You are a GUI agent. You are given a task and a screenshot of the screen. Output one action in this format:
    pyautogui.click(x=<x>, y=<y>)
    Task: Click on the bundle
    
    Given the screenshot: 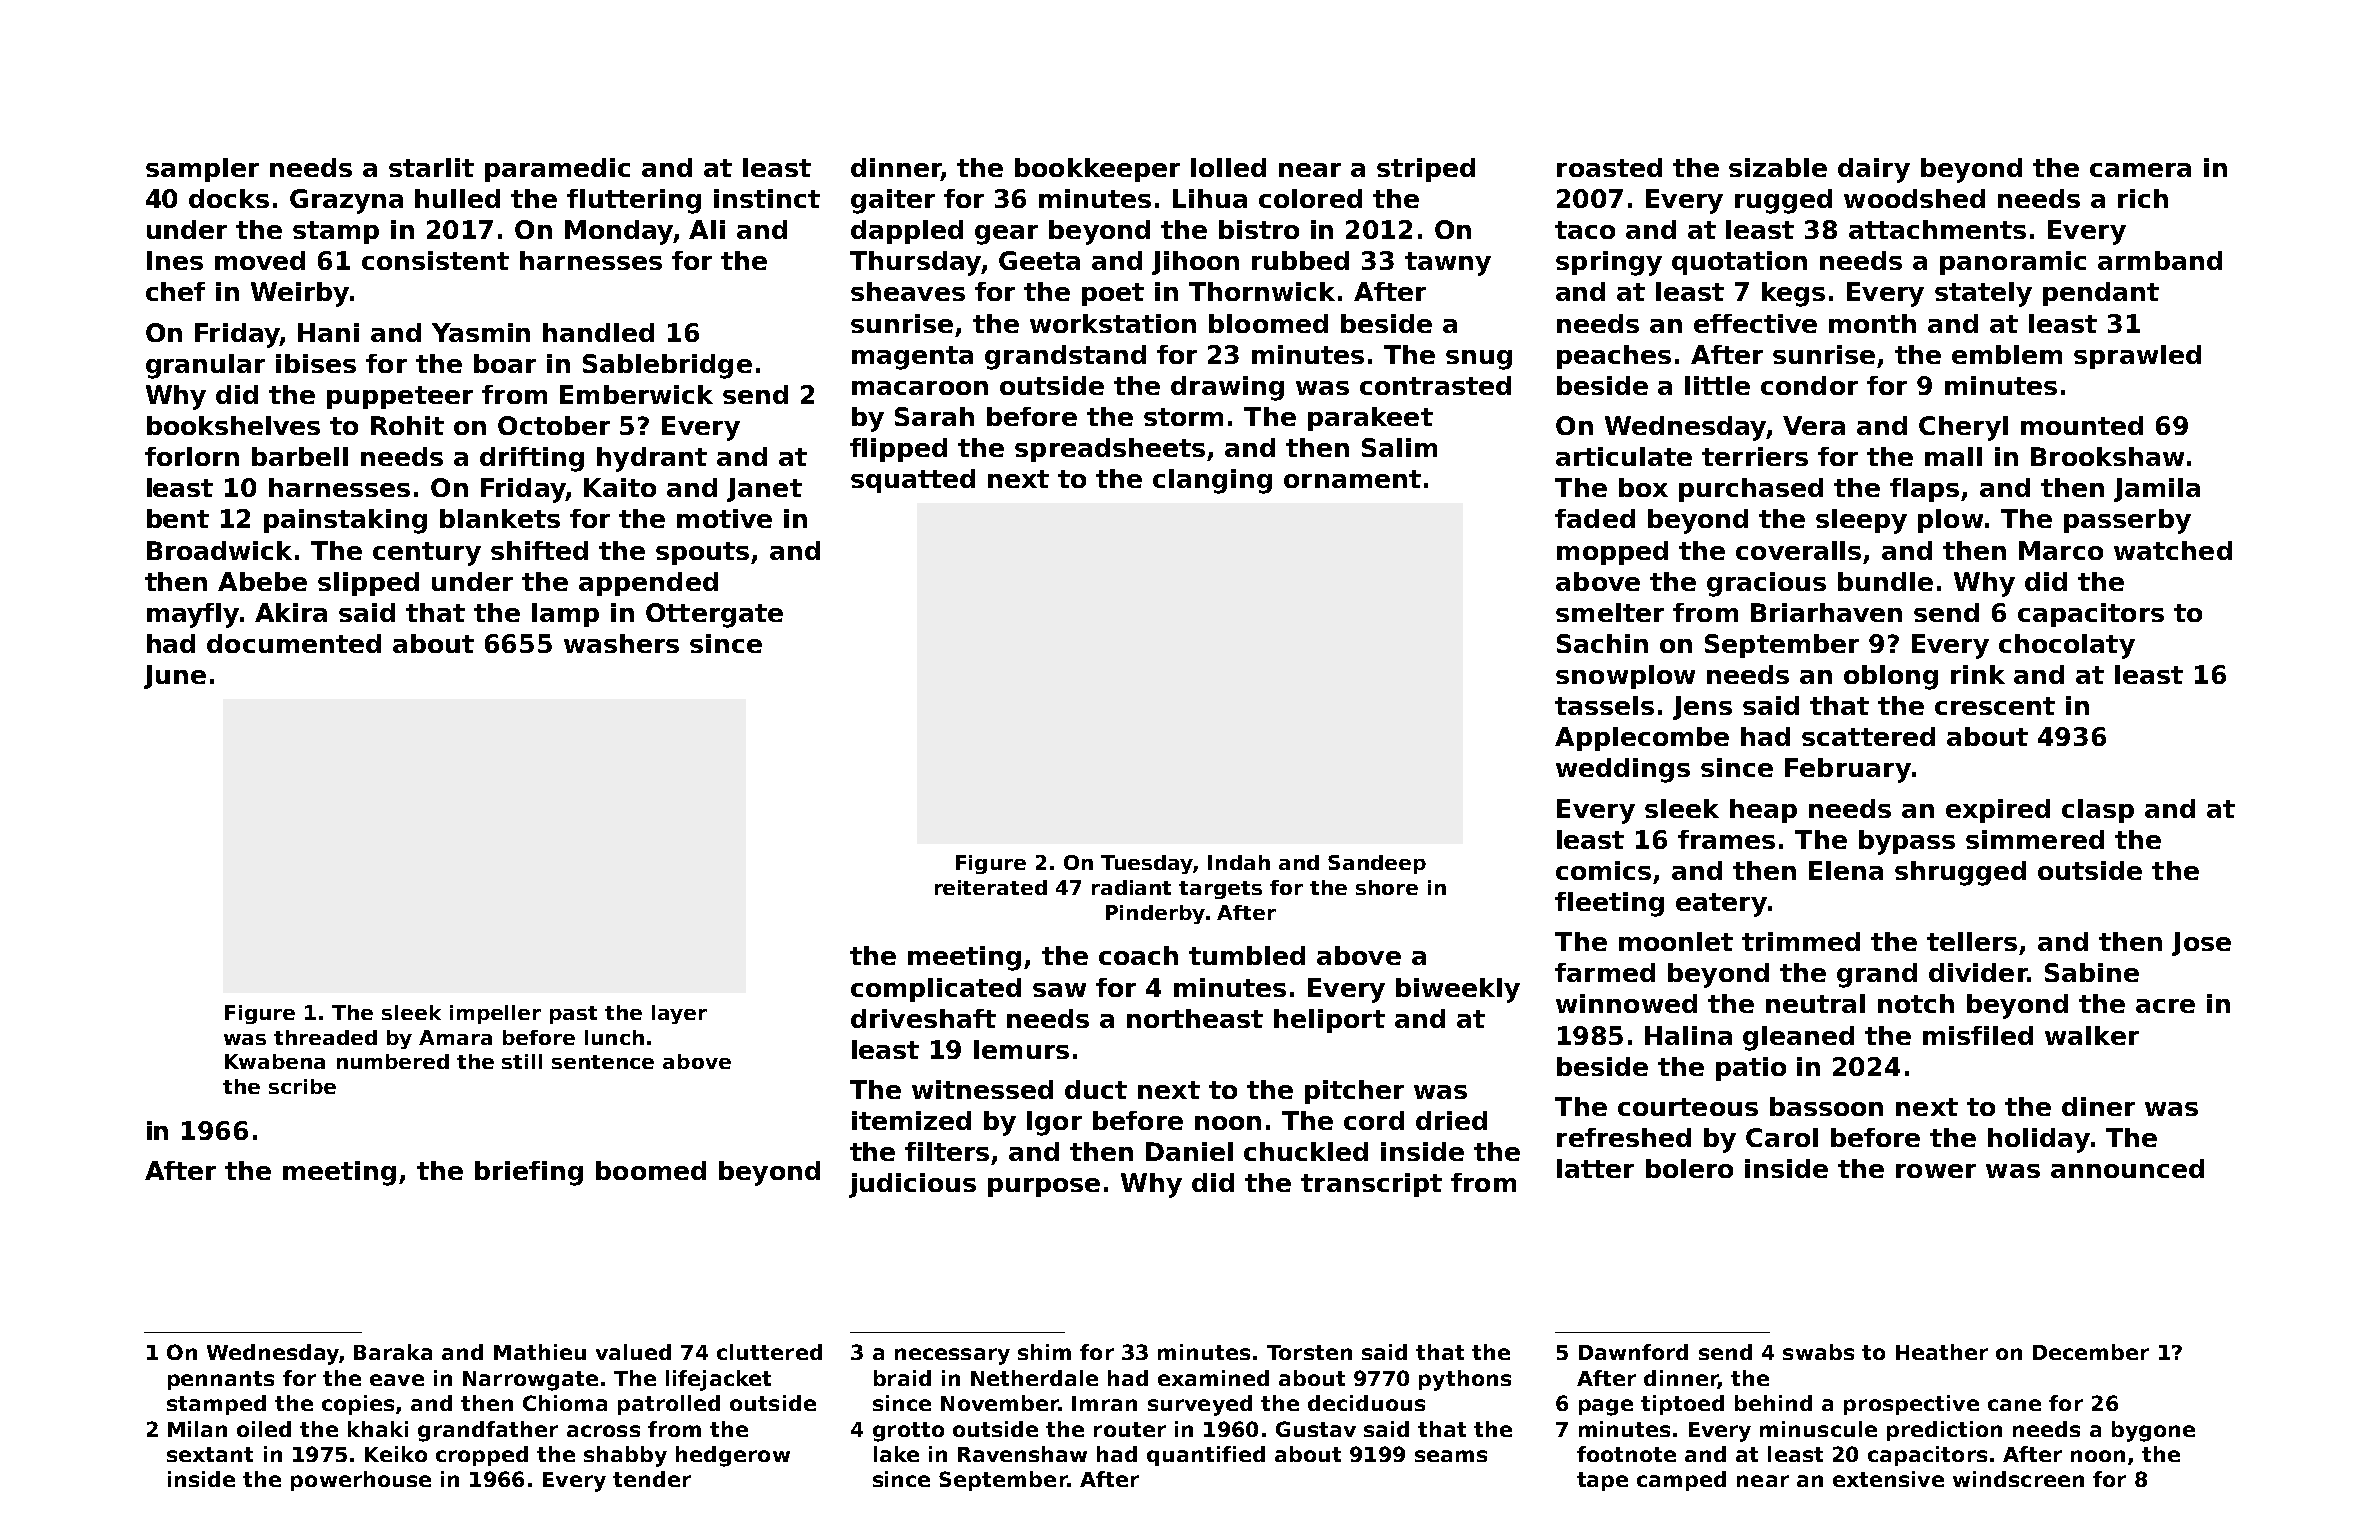 What is the action you would take?
    pyautogui.click(x=1885, y=581)
